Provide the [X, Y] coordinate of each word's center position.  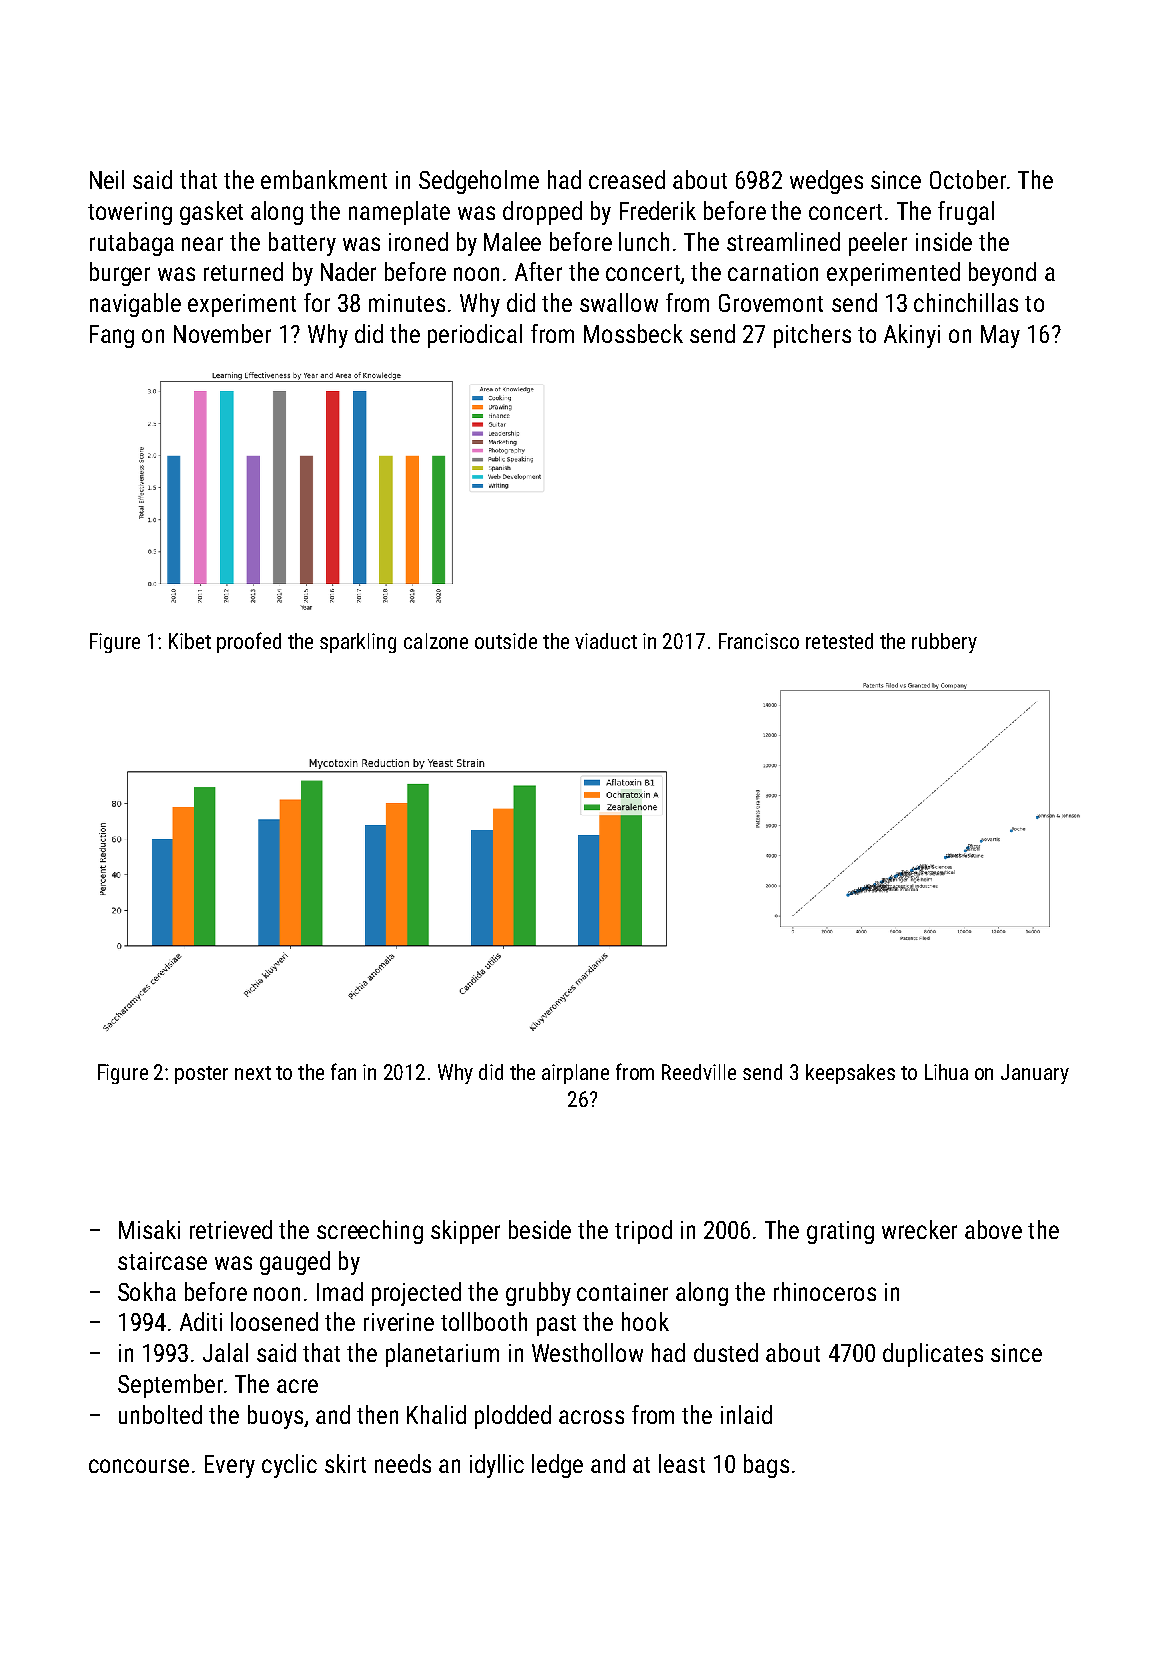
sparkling [358, 643]
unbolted [160, 1414]
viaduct [606, 641]
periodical [475, 336]
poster [201, 1075]
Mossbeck [633, 333]
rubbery [944, 643]
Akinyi [912, 336]
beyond [1002, 274]
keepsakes [850, 1074]
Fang [112, 336]
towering [130, 213]
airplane [575, 1074]
